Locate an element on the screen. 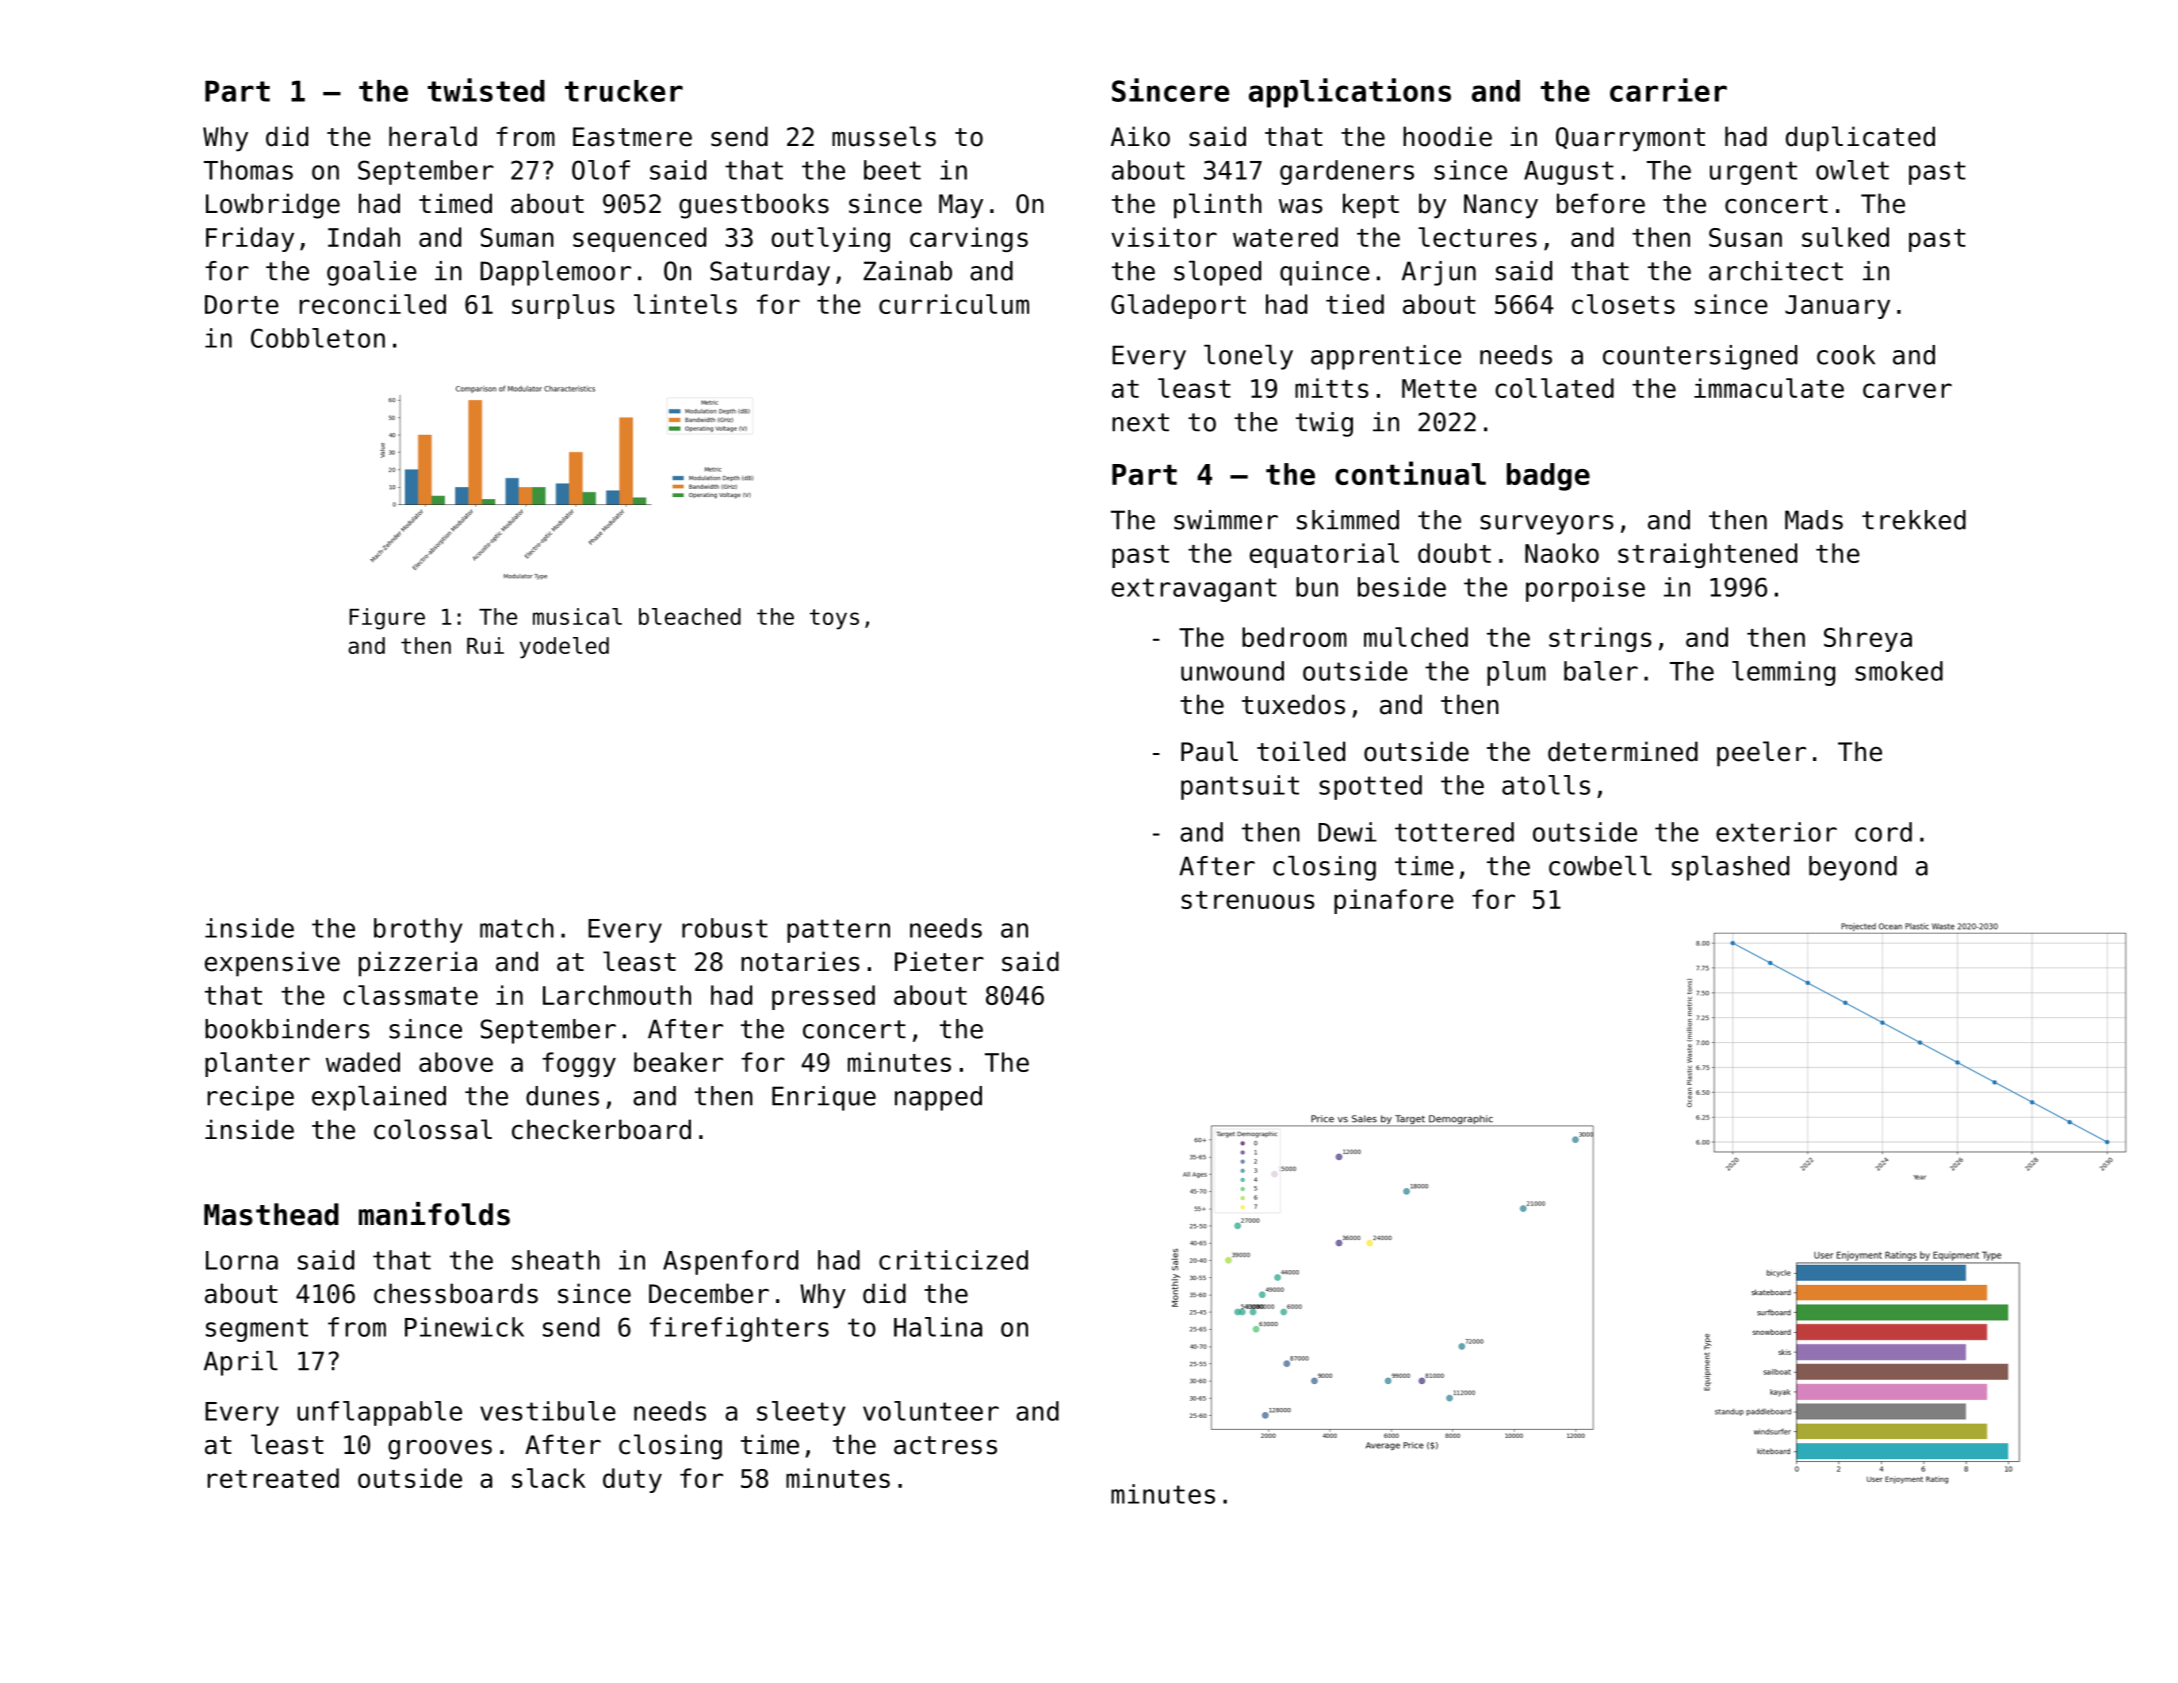 This screenshot has height=1683, width=2178. robust is located at coordinates (725, 928).
